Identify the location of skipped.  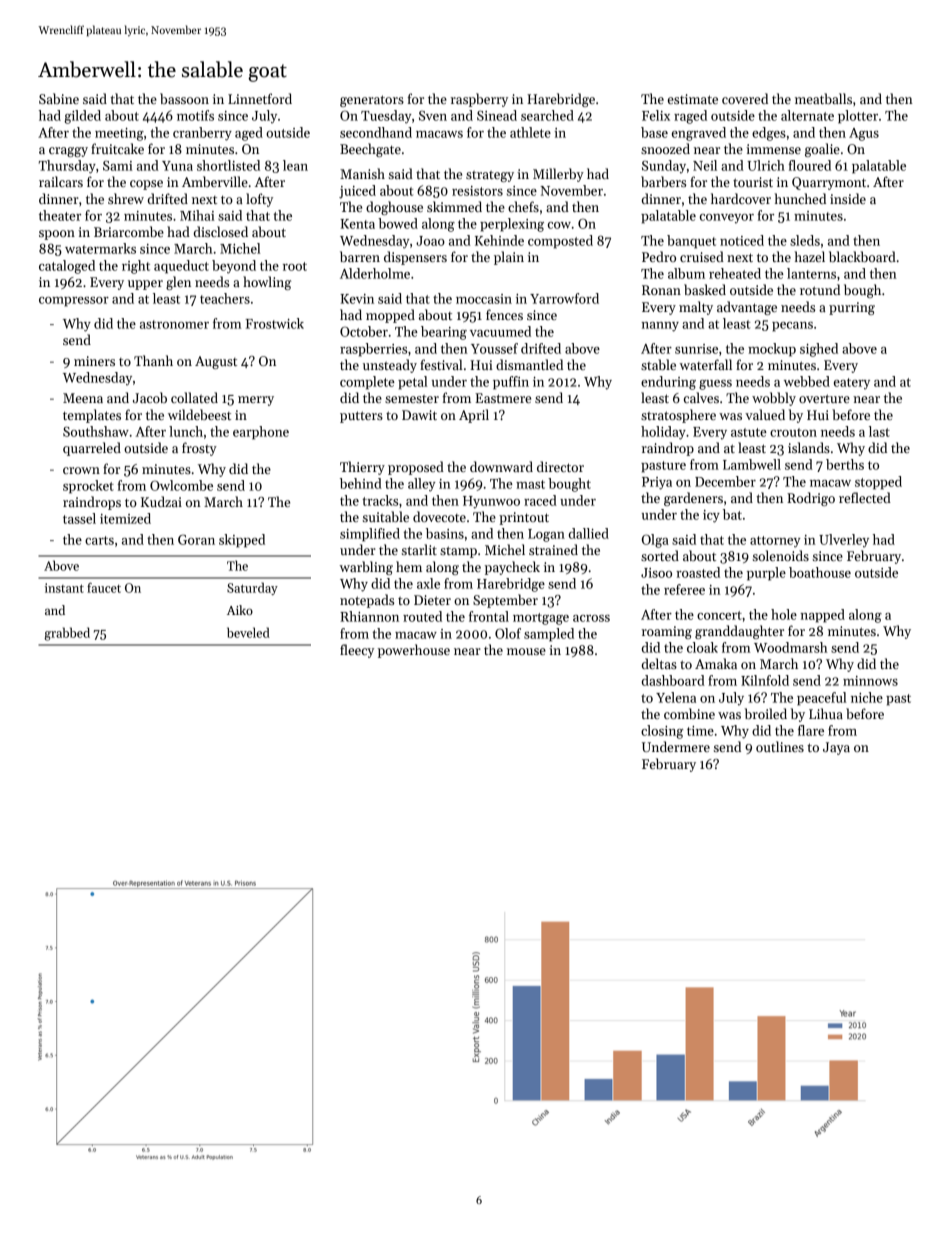
(242, 541).
